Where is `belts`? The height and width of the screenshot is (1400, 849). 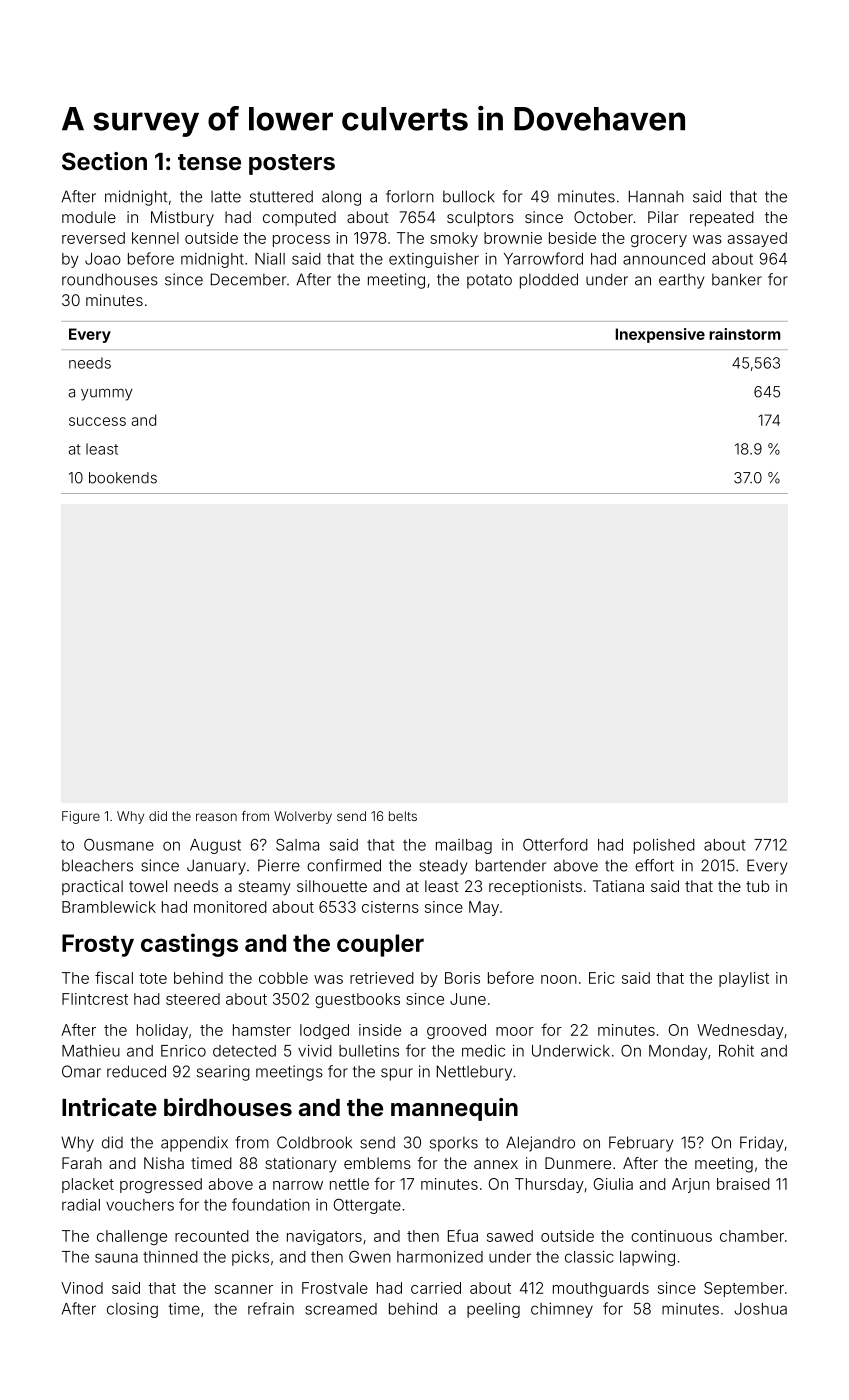 belts is located at coordinates (403, 816).
